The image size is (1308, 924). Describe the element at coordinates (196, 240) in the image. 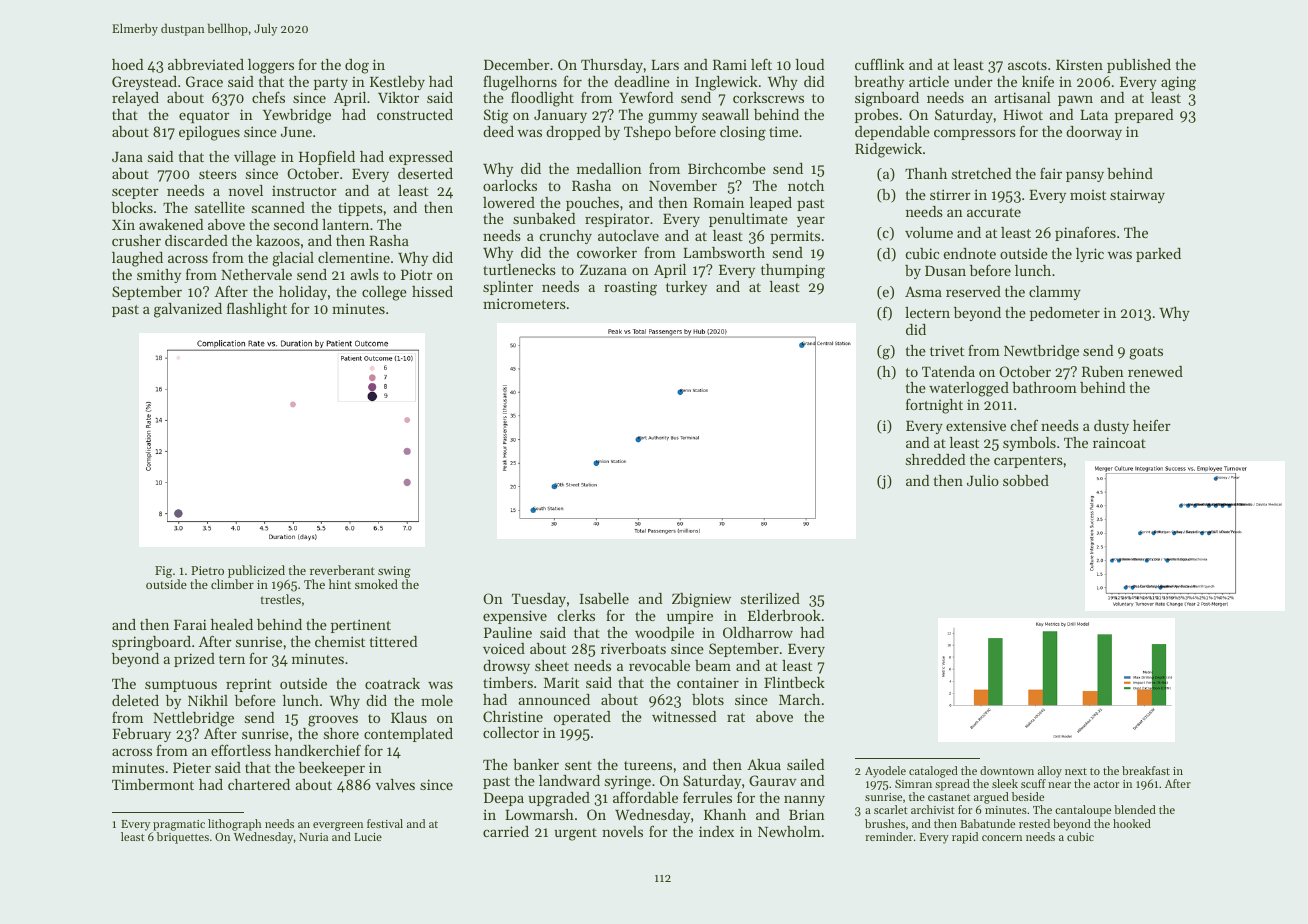

I see `discarded` at that location.
